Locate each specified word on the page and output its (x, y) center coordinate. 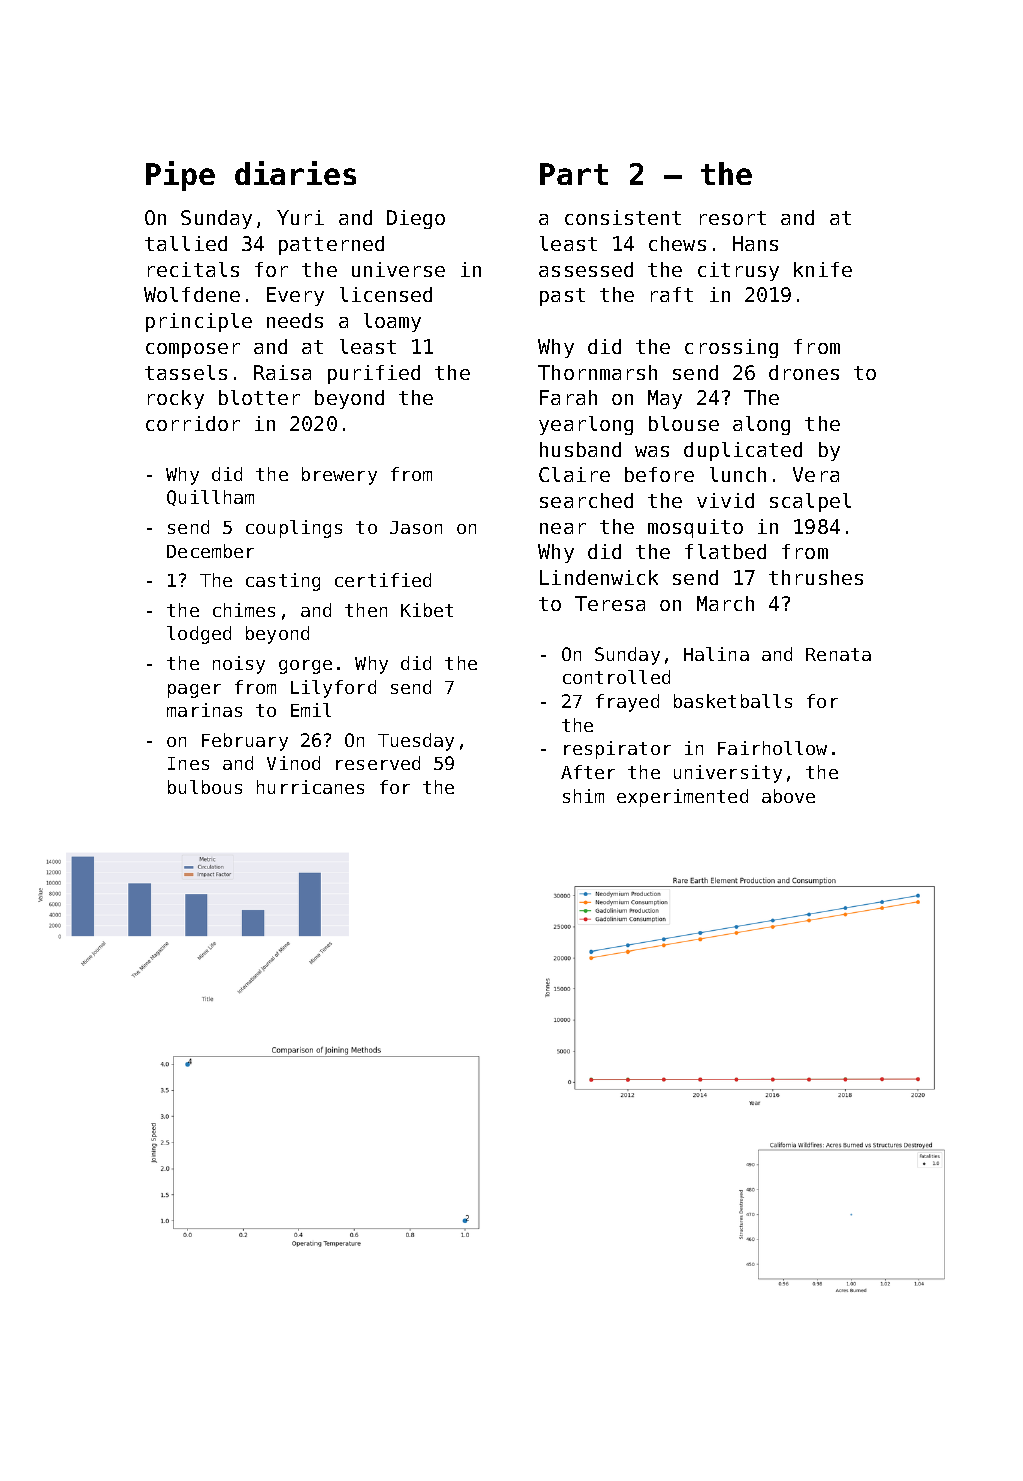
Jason (416, 527)
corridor (193, 423)
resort (733, 218)
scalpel (810, 502)
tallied (186, 243)
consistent (623, 217)
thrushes (816, 577)
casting (283, 582)
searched (586, 500)
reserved (378, 763)
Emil (311, 710)
